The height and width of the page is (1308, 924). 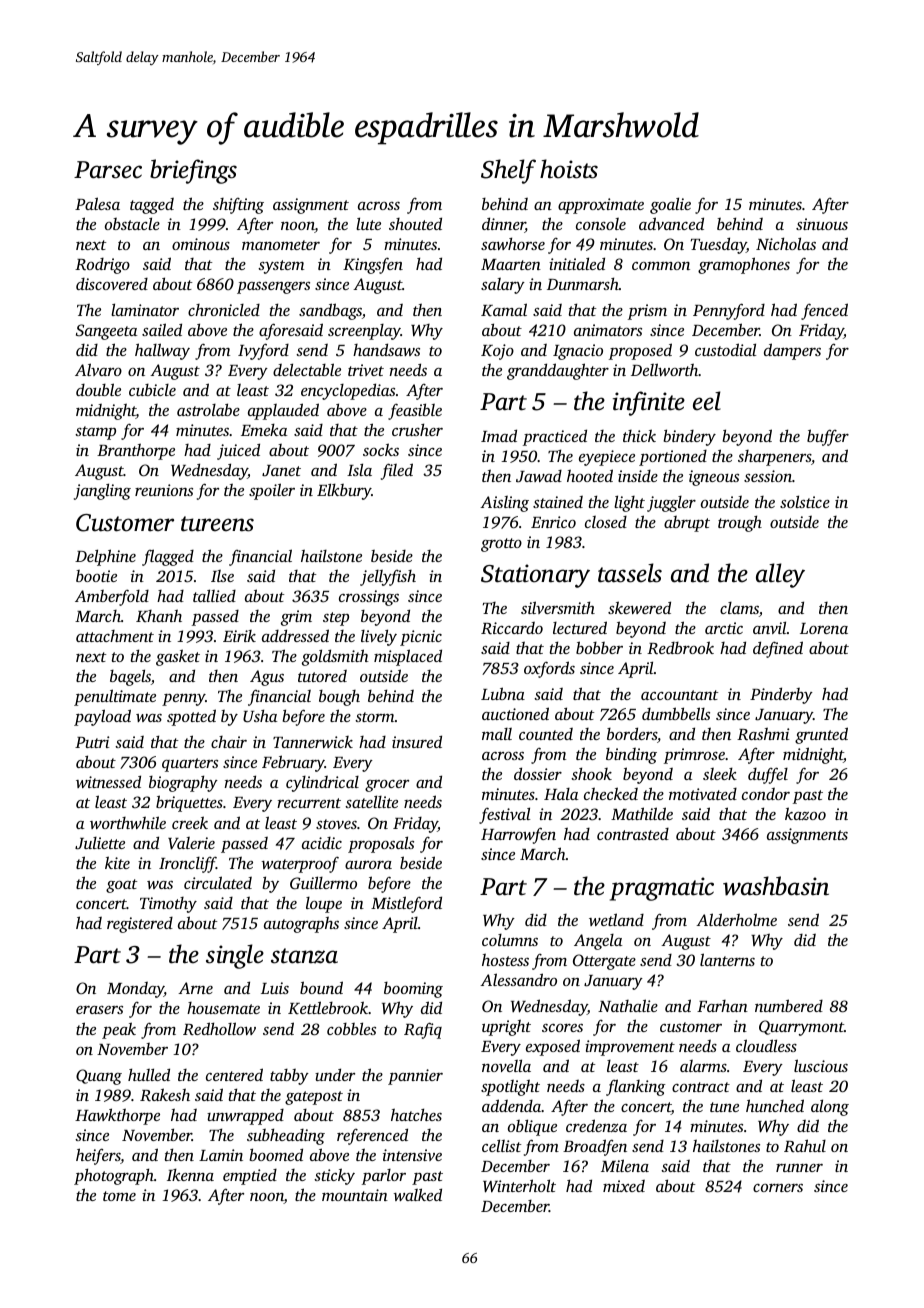 What do you see at coordinates (789, 1005) in the page?
I see `numbered` at bounding box center [789, 1005].
